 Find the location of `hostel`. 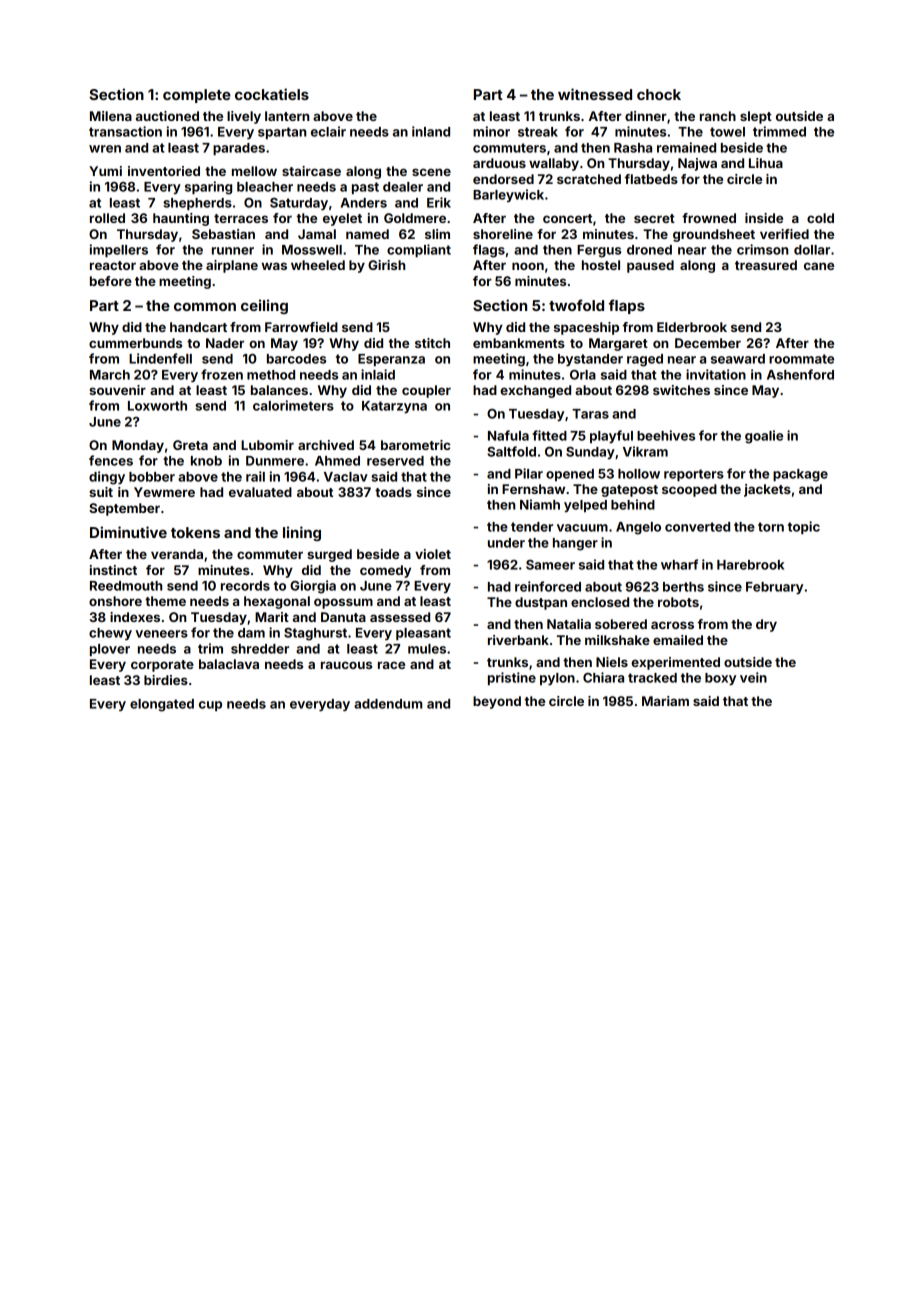

hostel is located at coordinates (601, 265).
